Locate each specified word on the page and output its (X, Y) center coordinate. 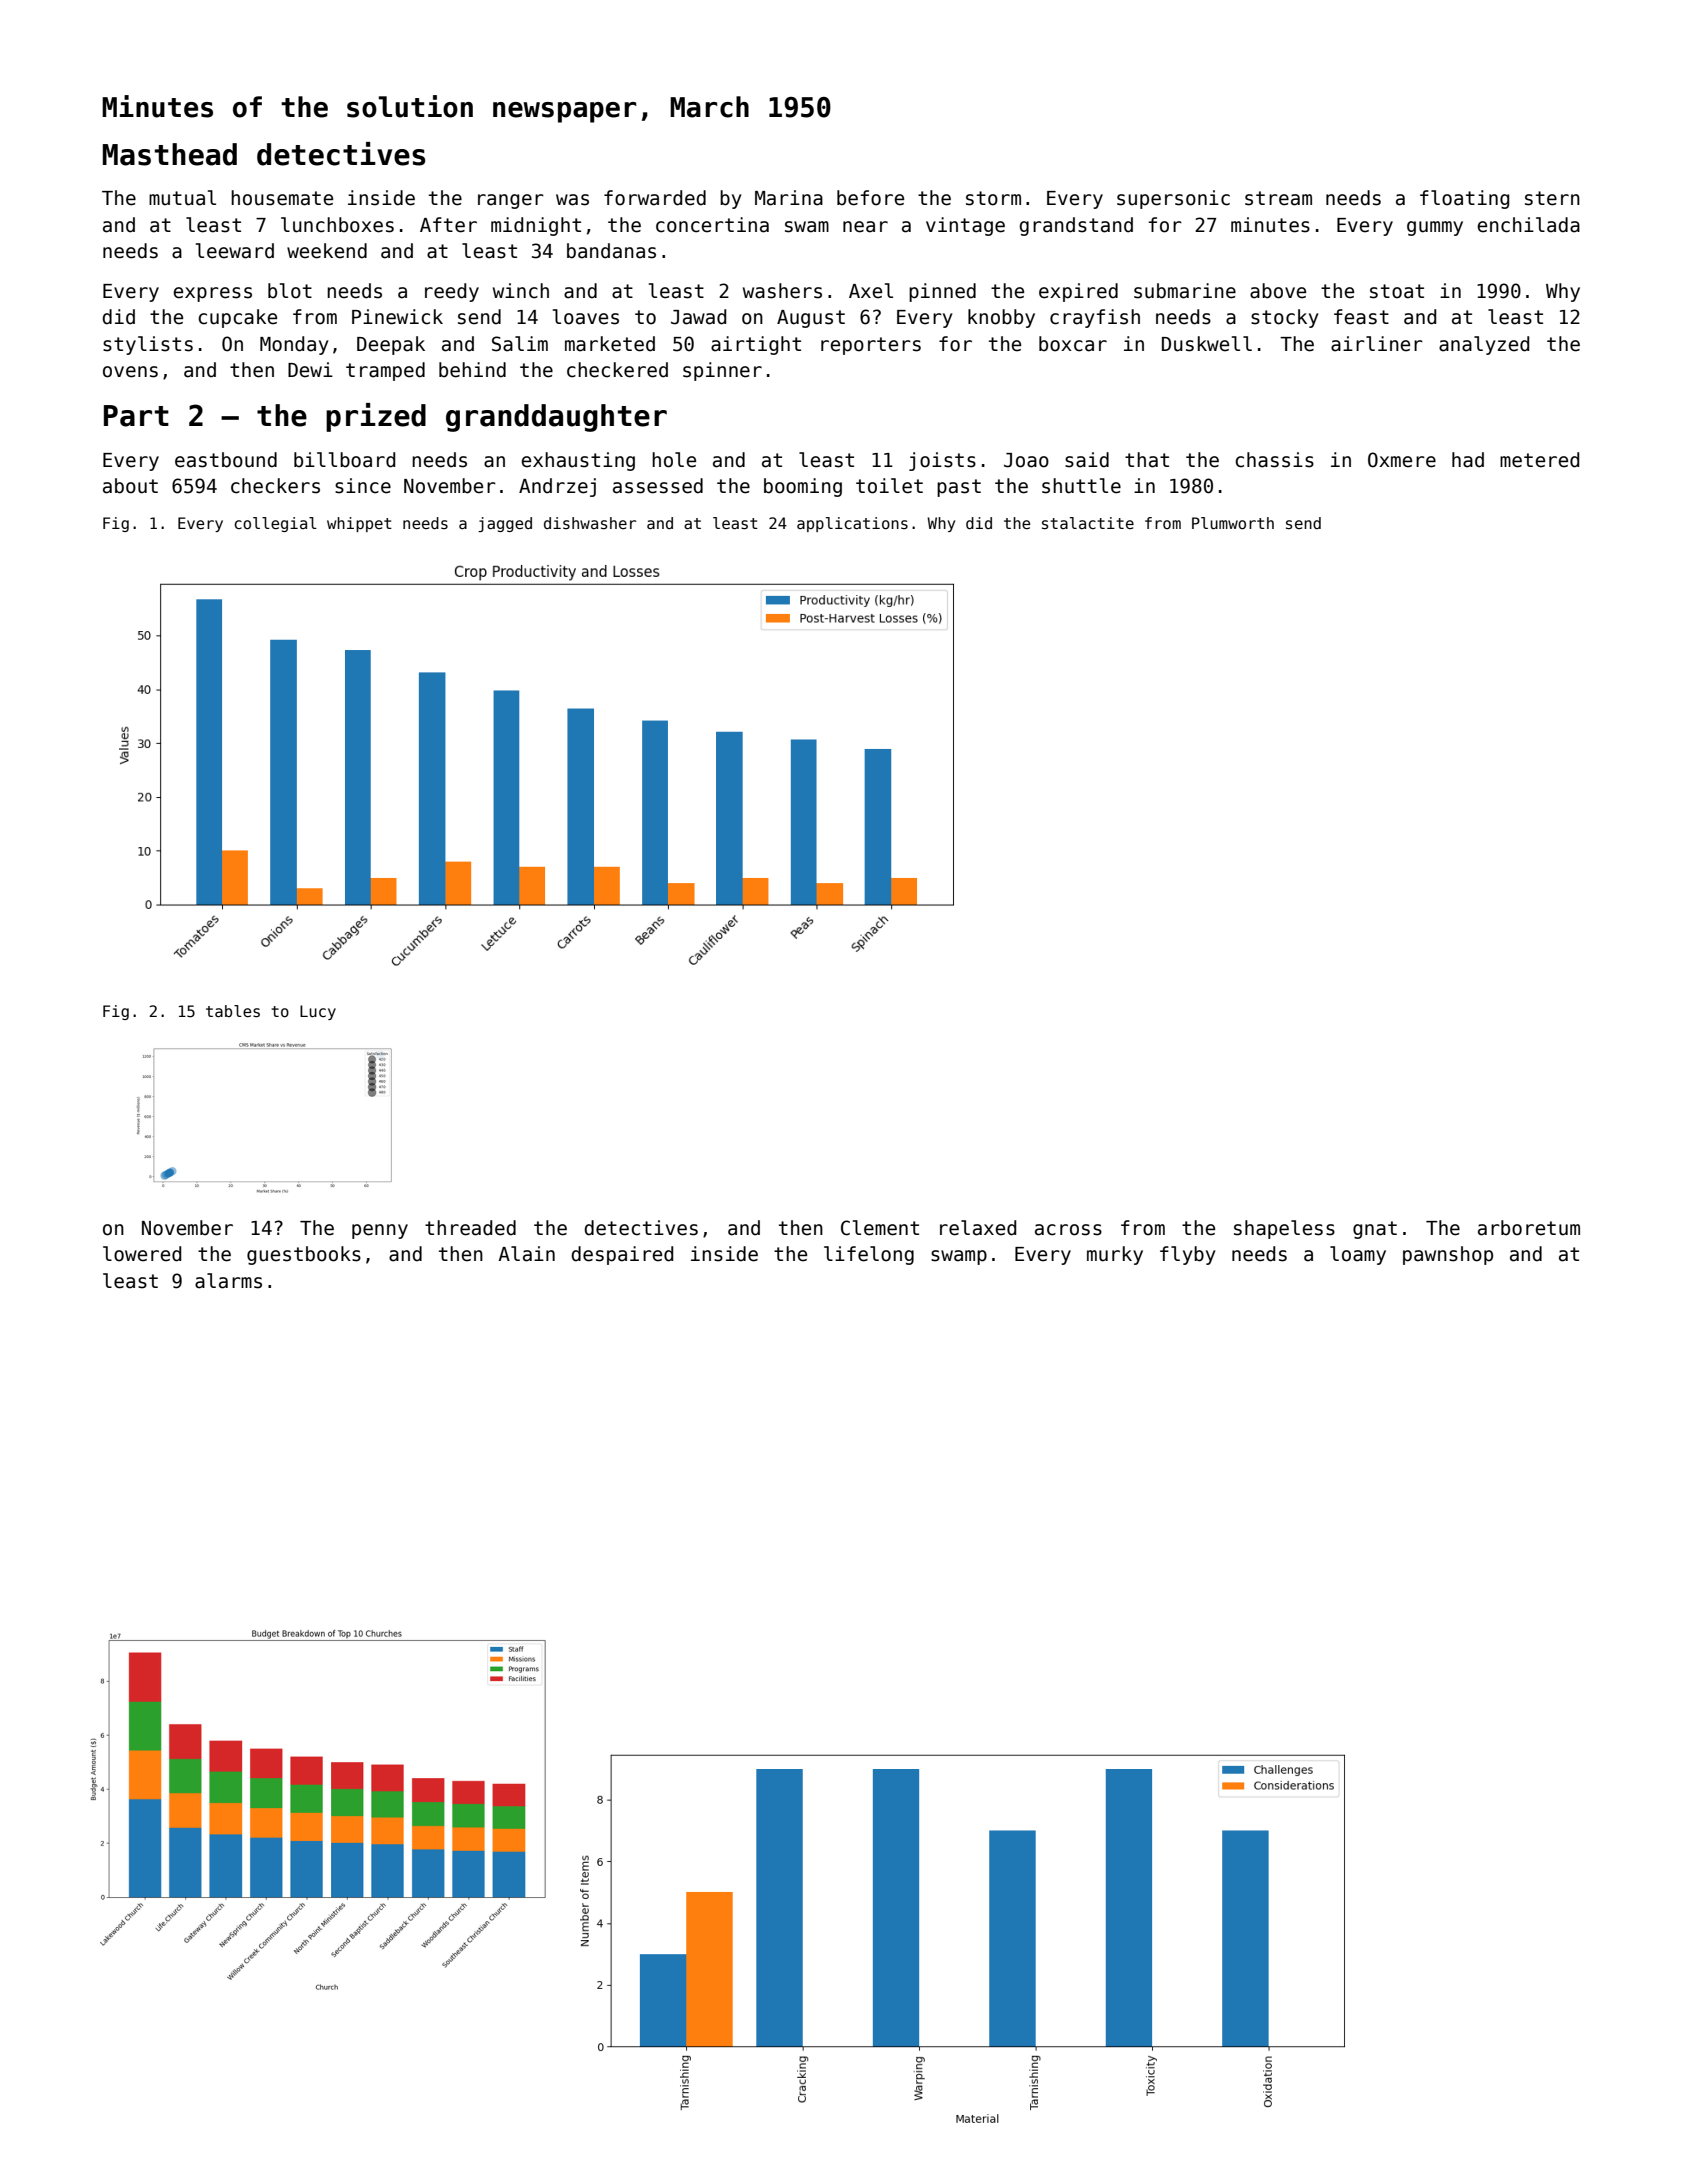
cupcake (237, 318)
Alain (526, 1254)
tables (233, 1011)
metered (1539, 460)
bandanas (611, 251)
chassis (1274, 460)
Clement (880, 1228)
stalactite (1088, 523)
